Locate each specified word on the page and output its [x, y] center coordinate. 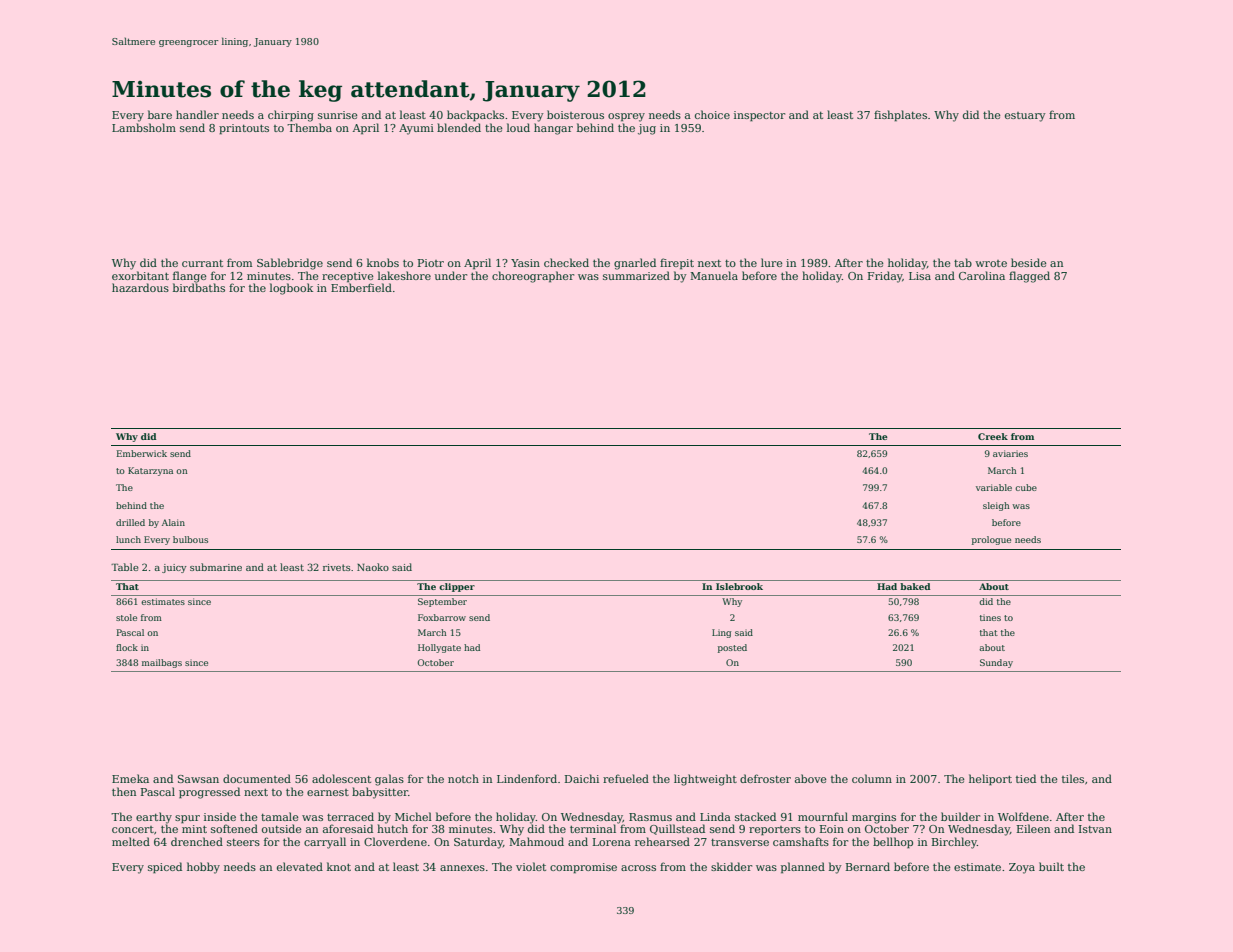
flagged [1029, 277]
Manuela [714, 275]
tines [990, 618]
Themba [309, 127]
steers [243, 842]
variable [994, 487]
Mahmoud [536, 841]
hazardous [140, 287]
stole [126, 617]
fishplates [900, 116]
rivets [337, 567]
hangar [553, 129]
